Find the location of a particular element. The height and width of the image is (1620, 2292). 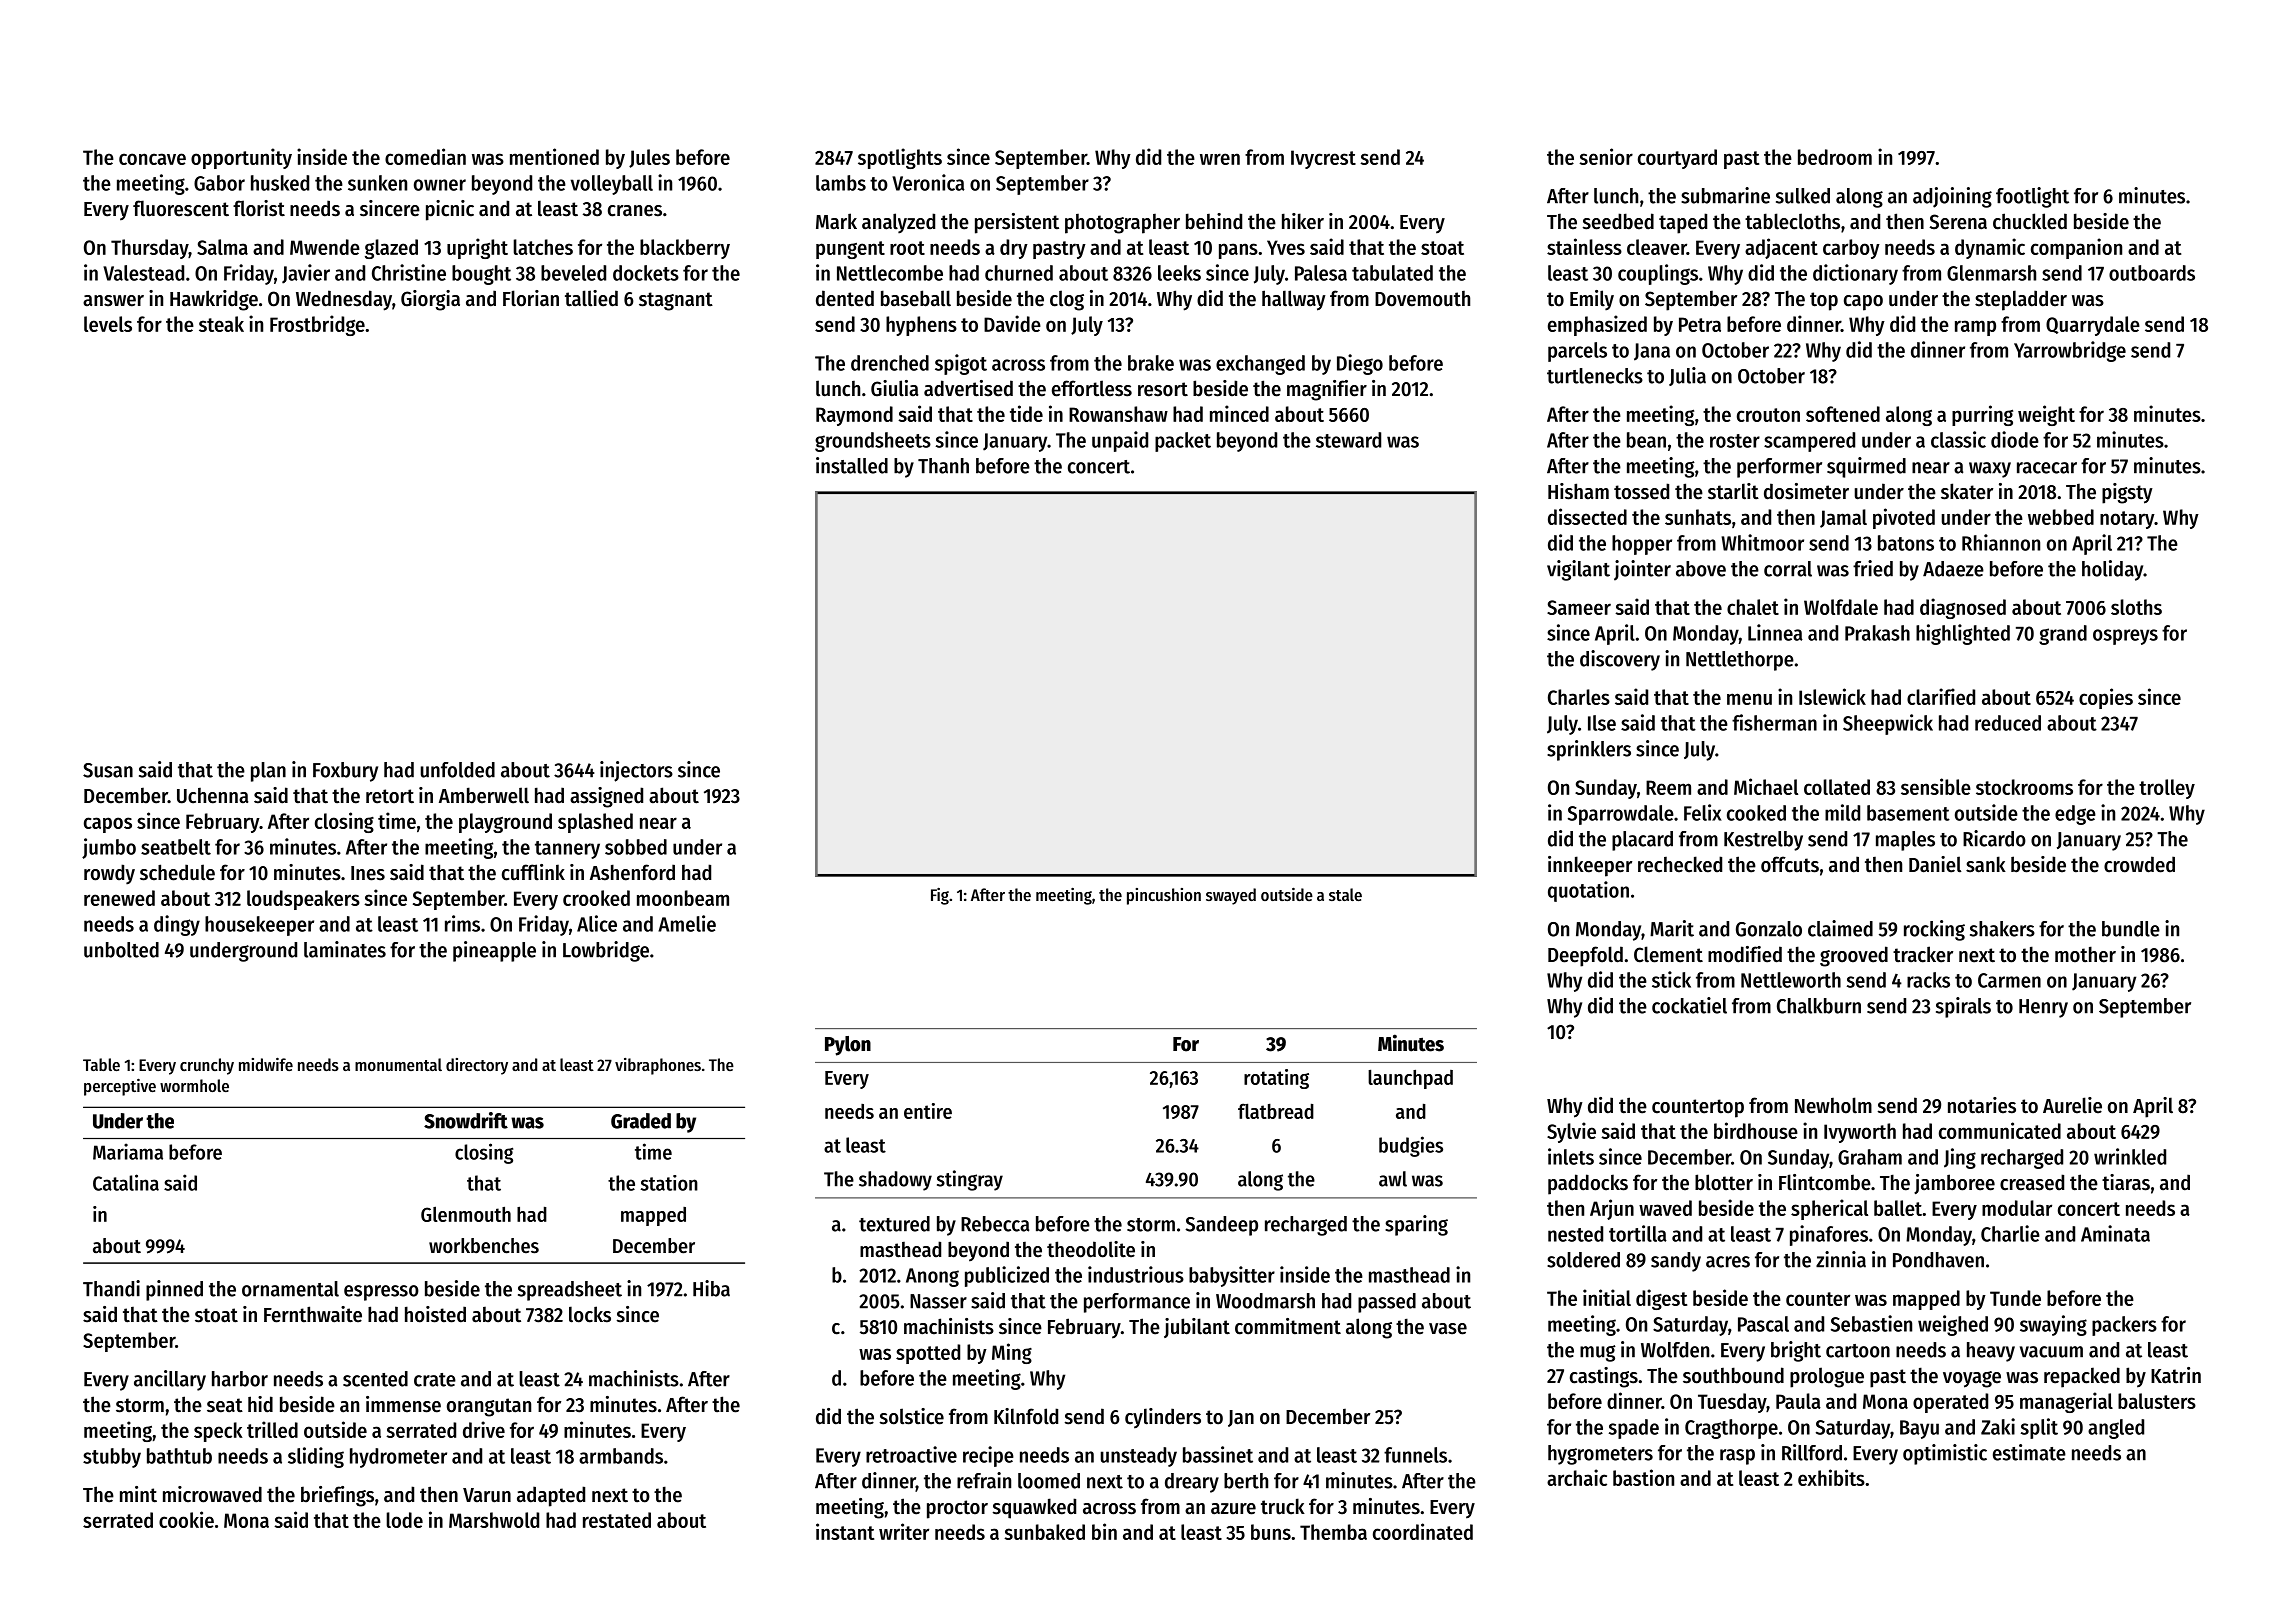

bedroom is located at coordinates (1835, 157).
